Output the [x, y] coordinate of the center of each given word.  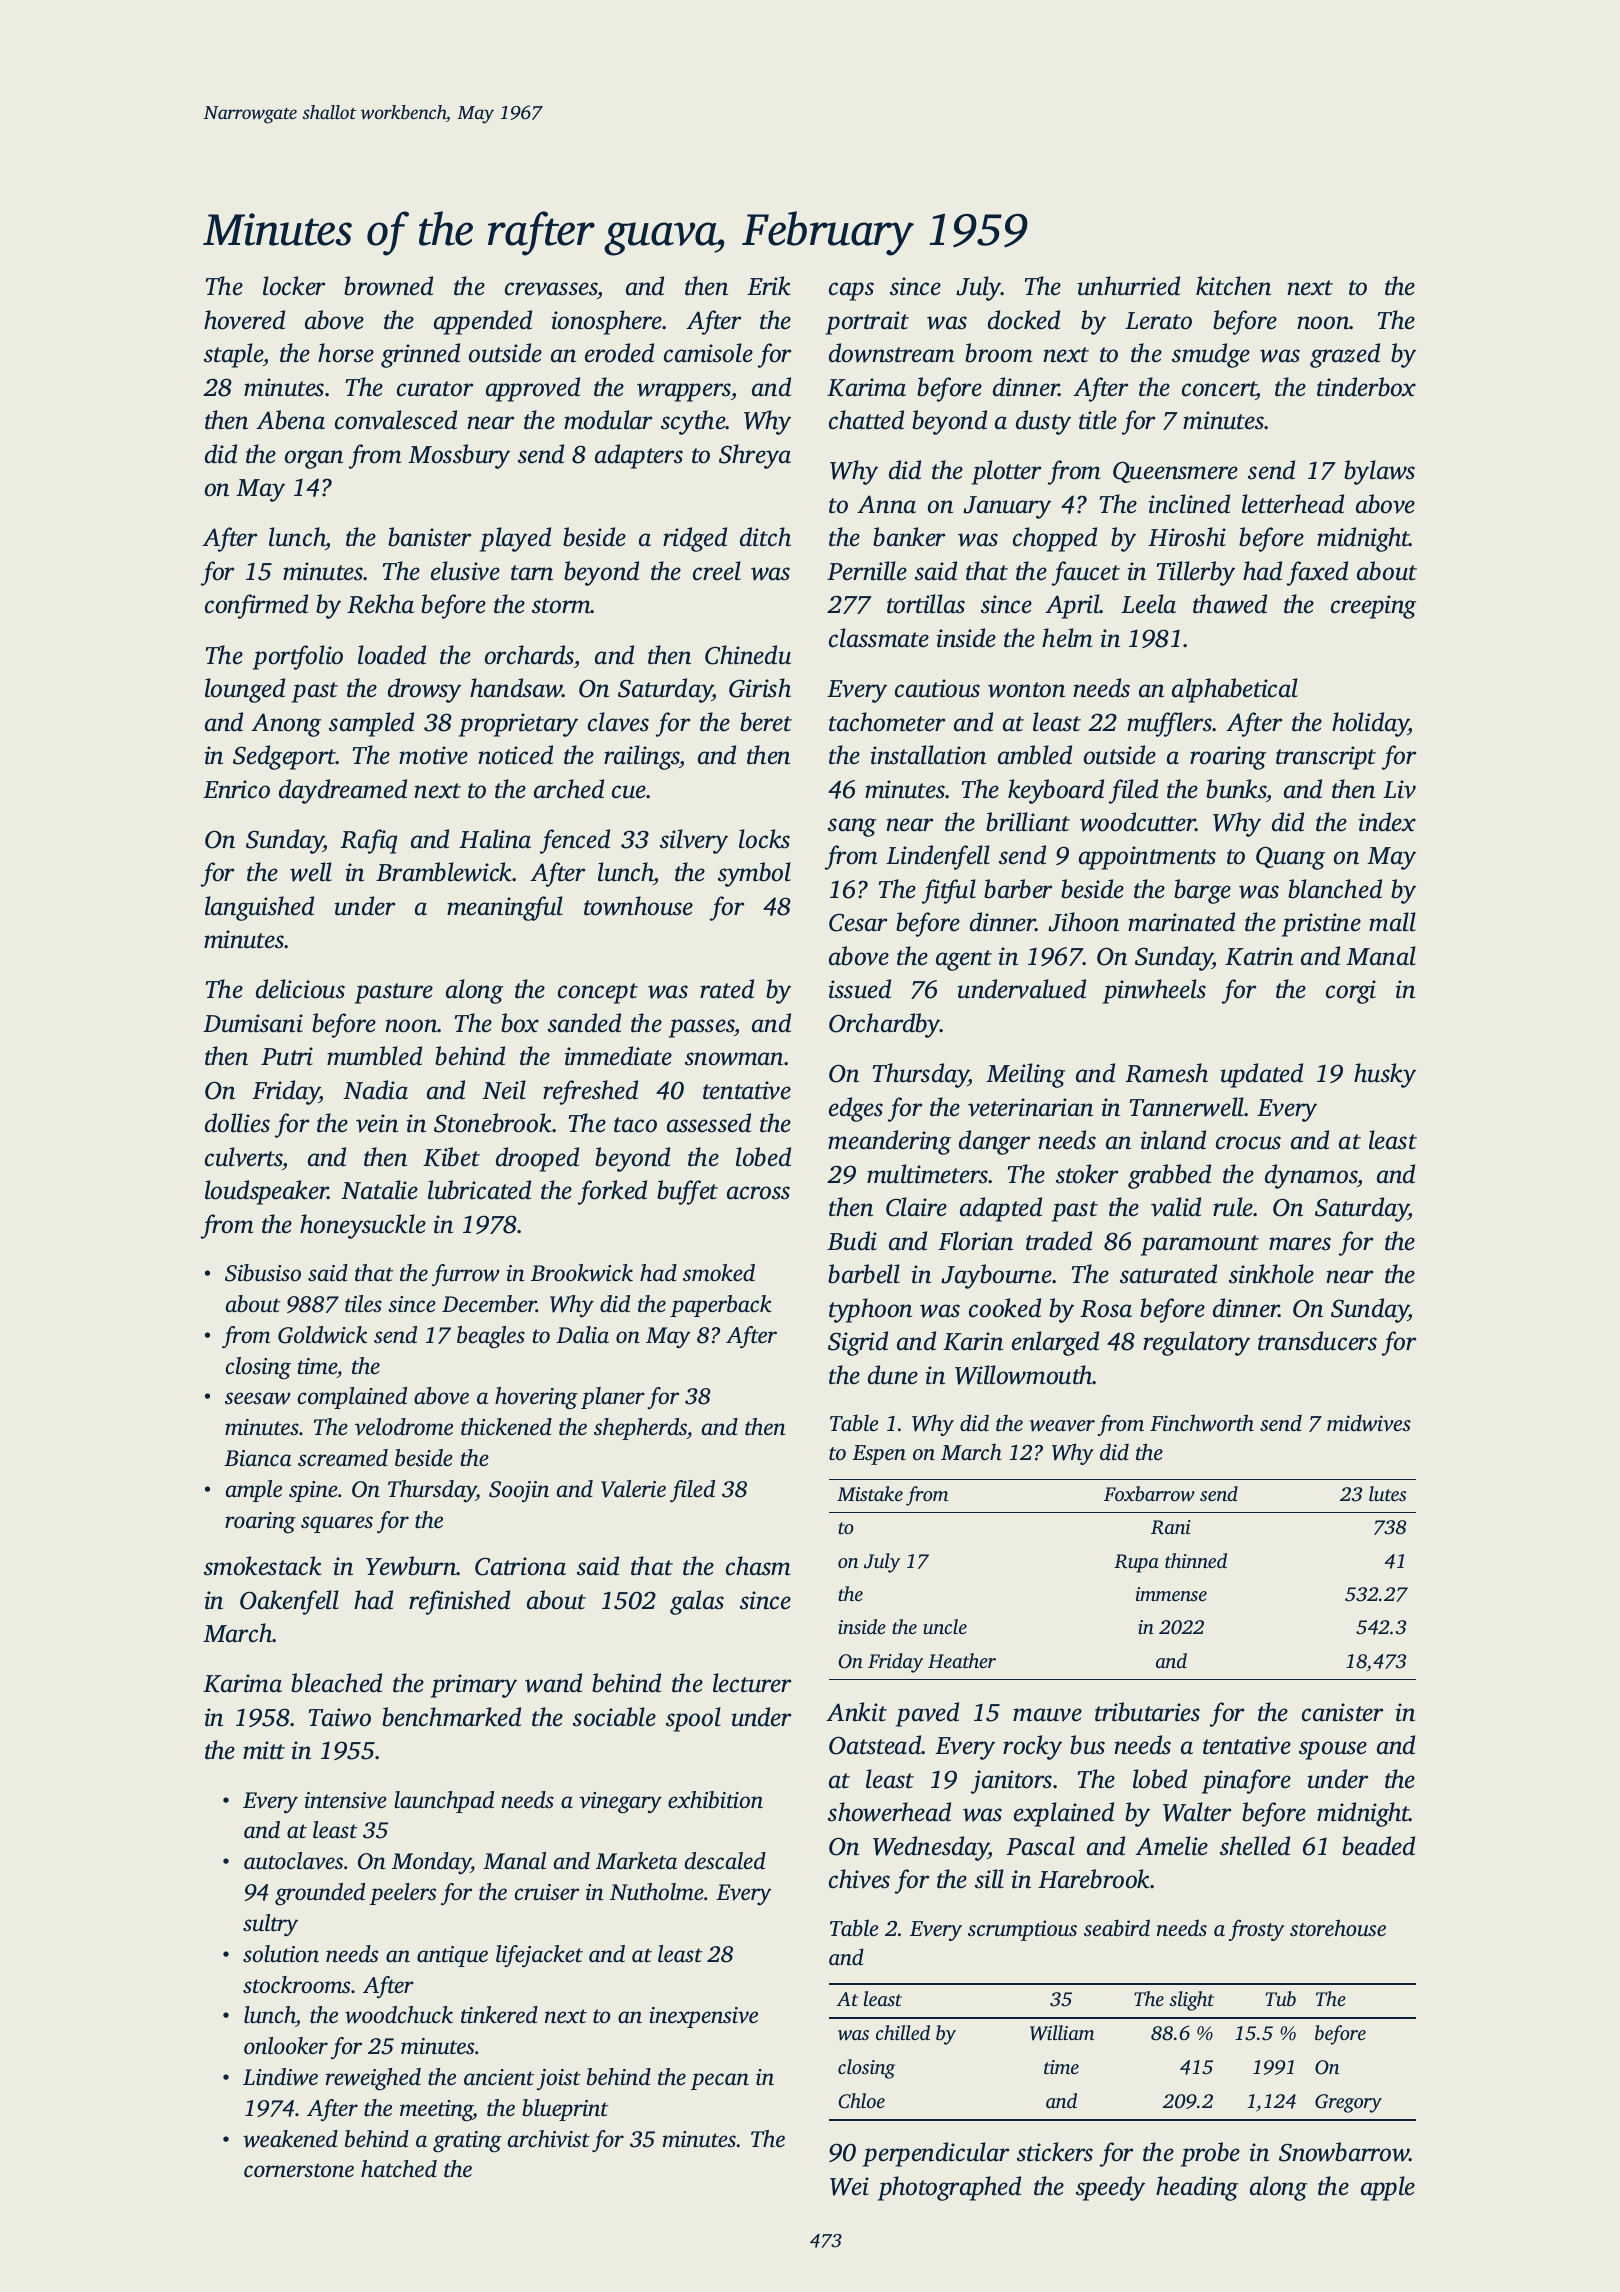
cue [629, 792]
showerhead [889, 1812]
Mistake [870, 1493]
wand [553, 1683]
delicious [300, 989]
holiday [1370, 724]
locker [294, 286]
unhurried [1128, 286]
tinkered [499, 2015]
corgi [1351, 992]
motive [433, 755]
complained [352, 1398]
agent [964, 960]
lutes [1387, 1493]
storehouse [1338, 1927]
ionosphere [607, 322]
